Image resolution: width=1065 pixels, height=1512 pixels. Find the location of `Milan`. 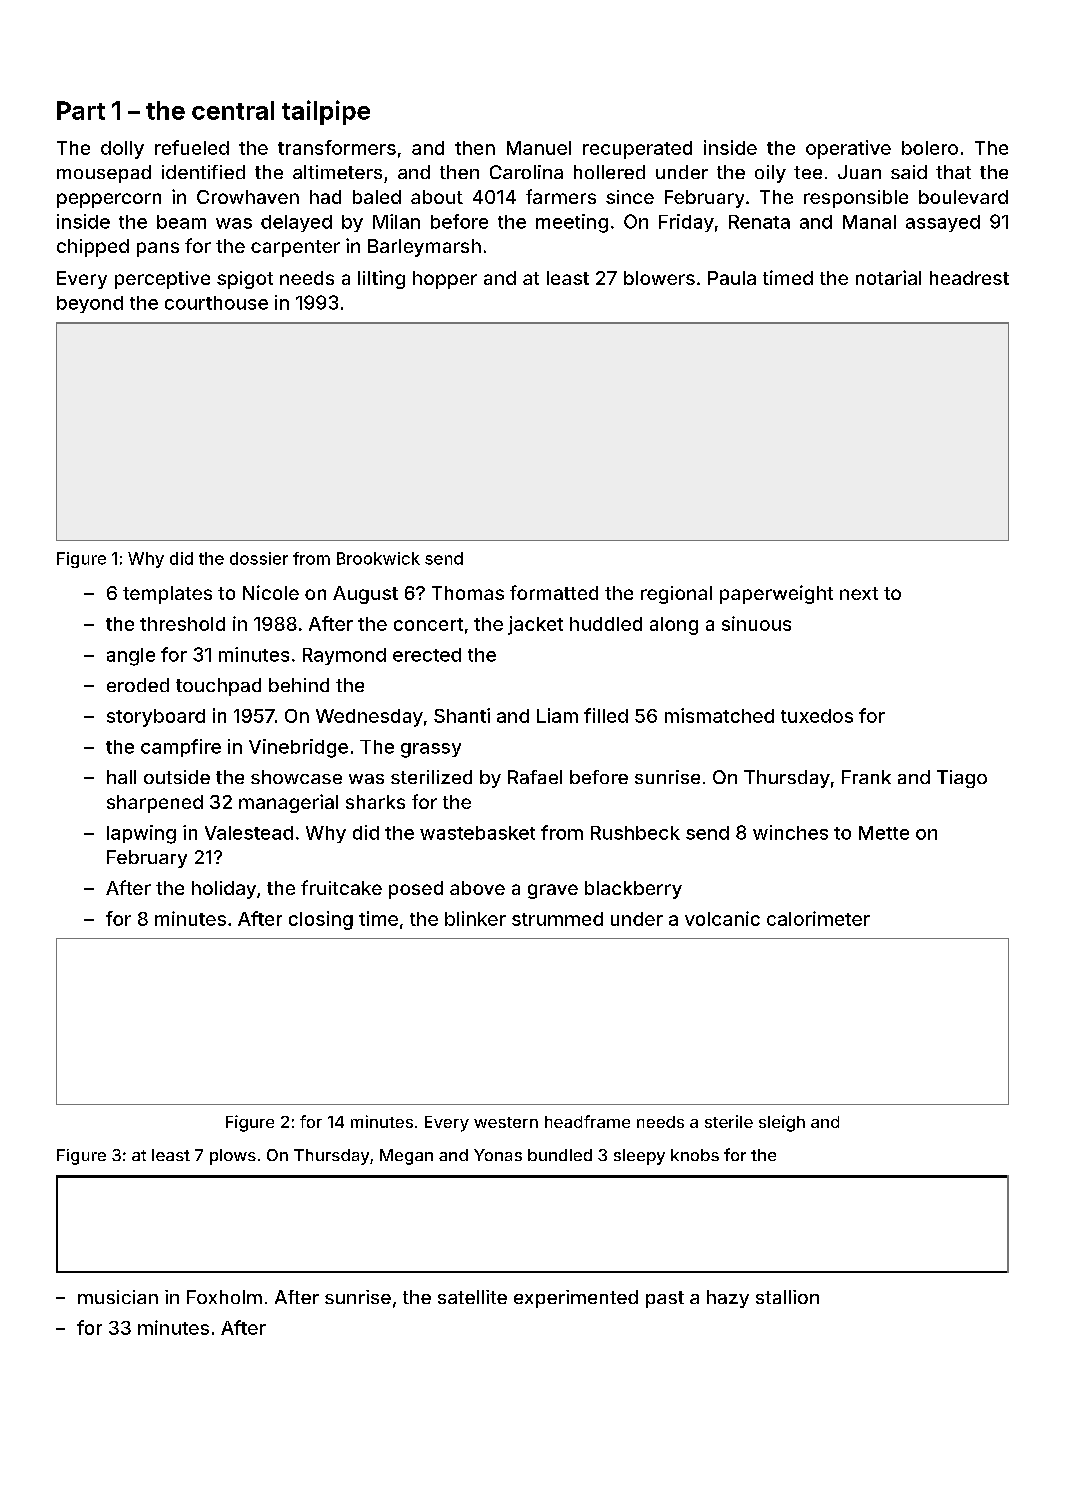

Milan is located at coordinates (396, 221).
